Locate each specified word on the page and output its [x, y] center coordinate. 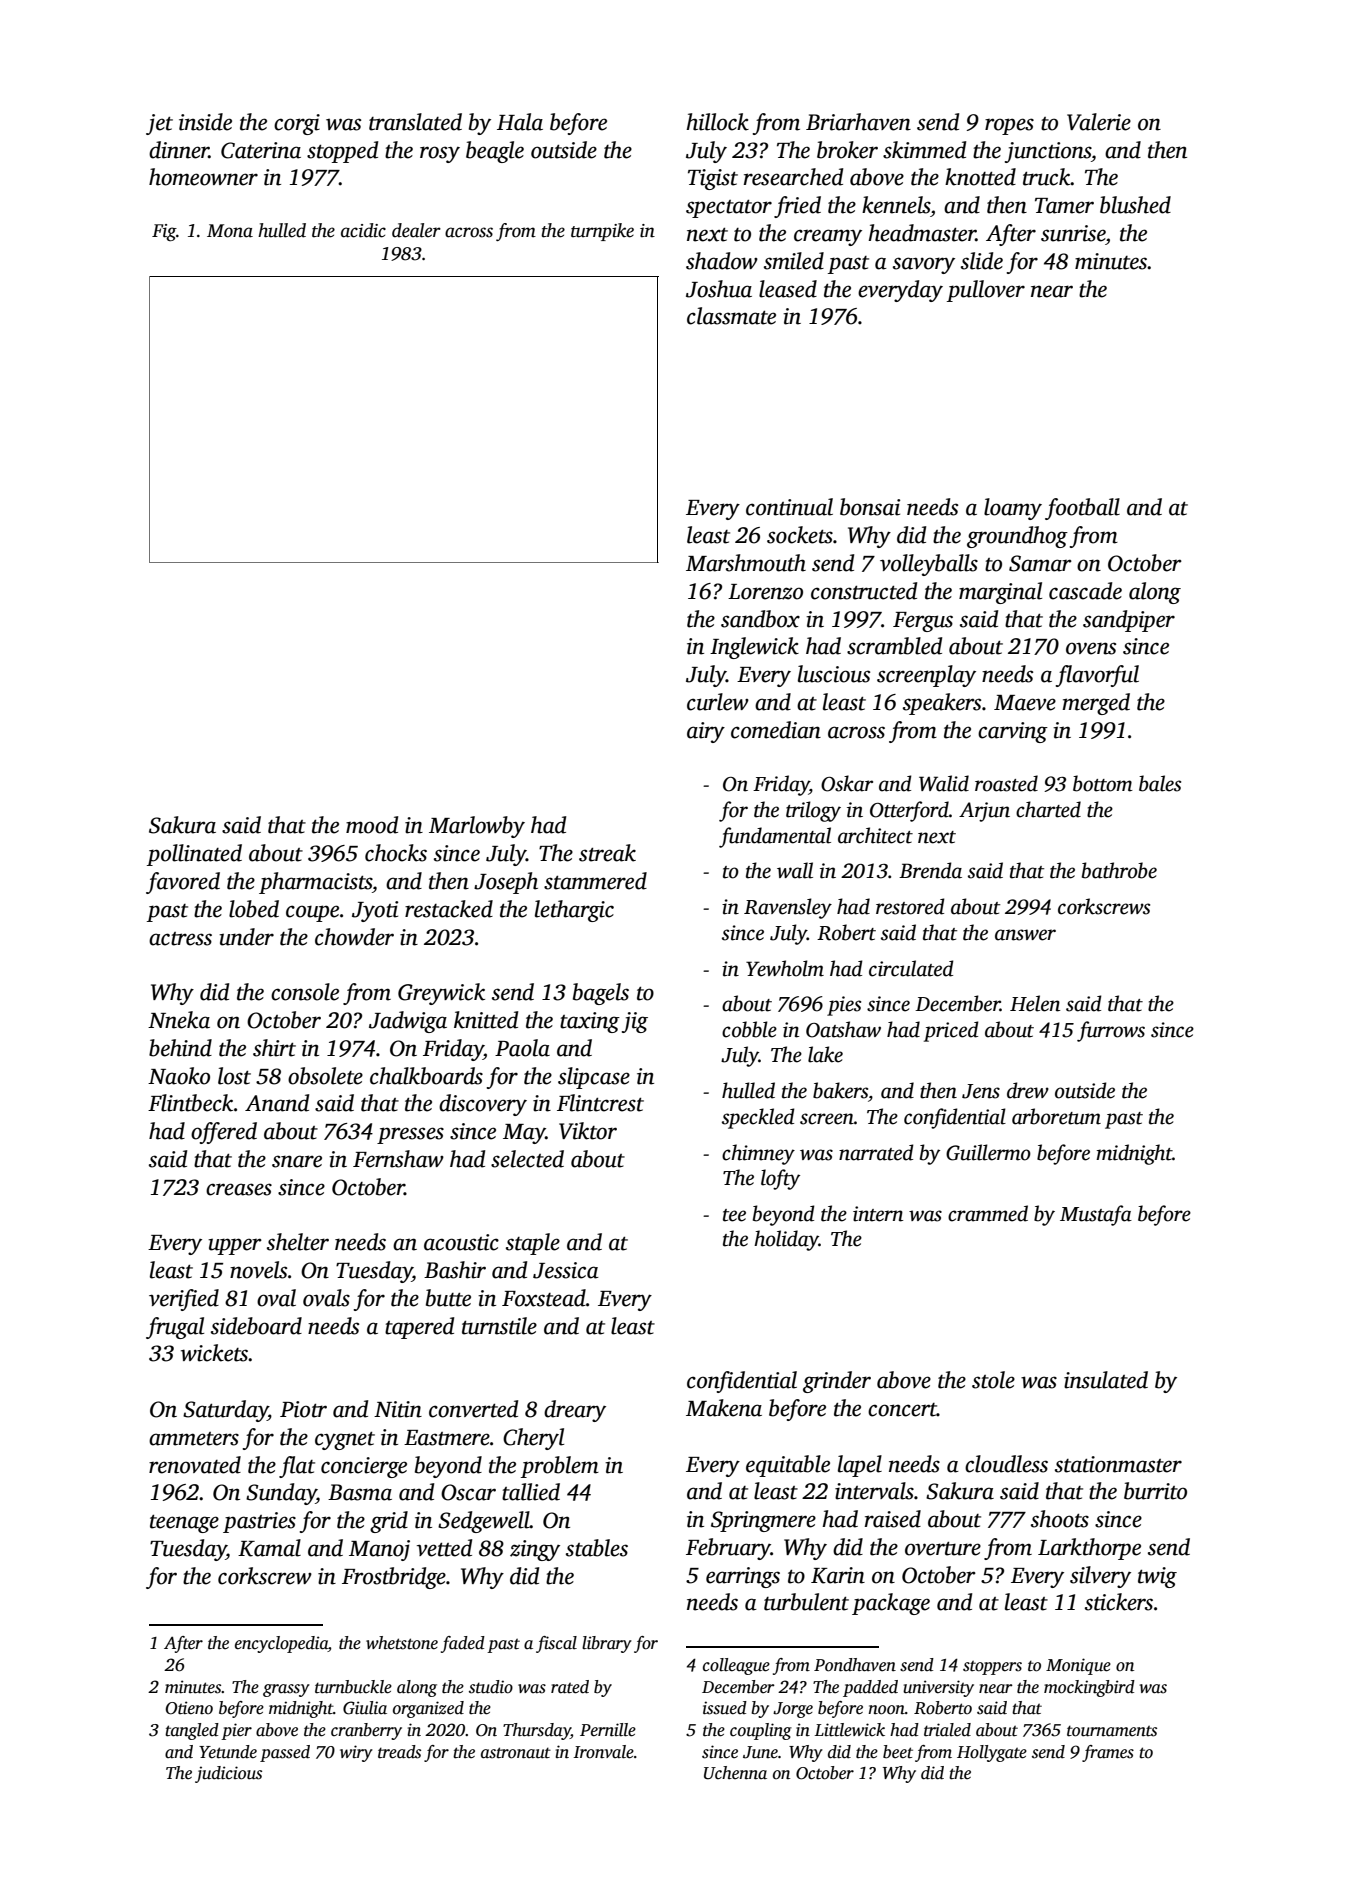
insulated [1106, 1380]
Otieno [189, 1708]
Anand [277, 1103]
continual [789, 507]
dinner [179, 150]
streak [607, 853]
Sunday [281, 1494]
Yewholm [785, 968]
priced [951, 1031]
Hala [520, 122]
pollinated [194, 855]
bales [1160, 783]
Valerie [1099, 122]
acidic [363, 230]
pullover [986, 291]
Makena [724, 1408]
